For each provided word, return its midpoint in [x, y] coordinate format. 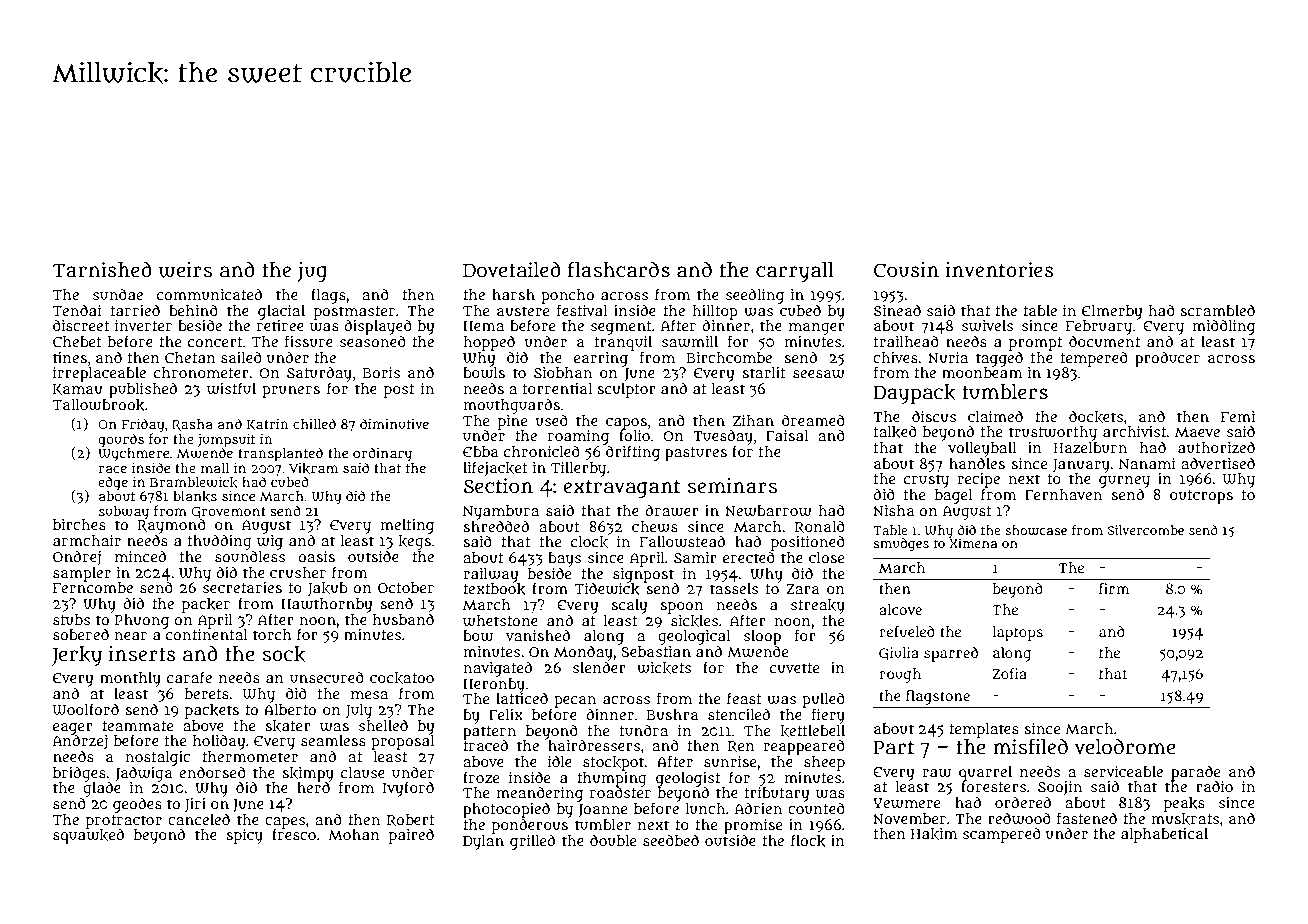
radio [1214, 786]
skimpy [308, 774]
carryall [795, 272]
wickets [664, 668]
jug [312, 272]
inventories [999, 270]
